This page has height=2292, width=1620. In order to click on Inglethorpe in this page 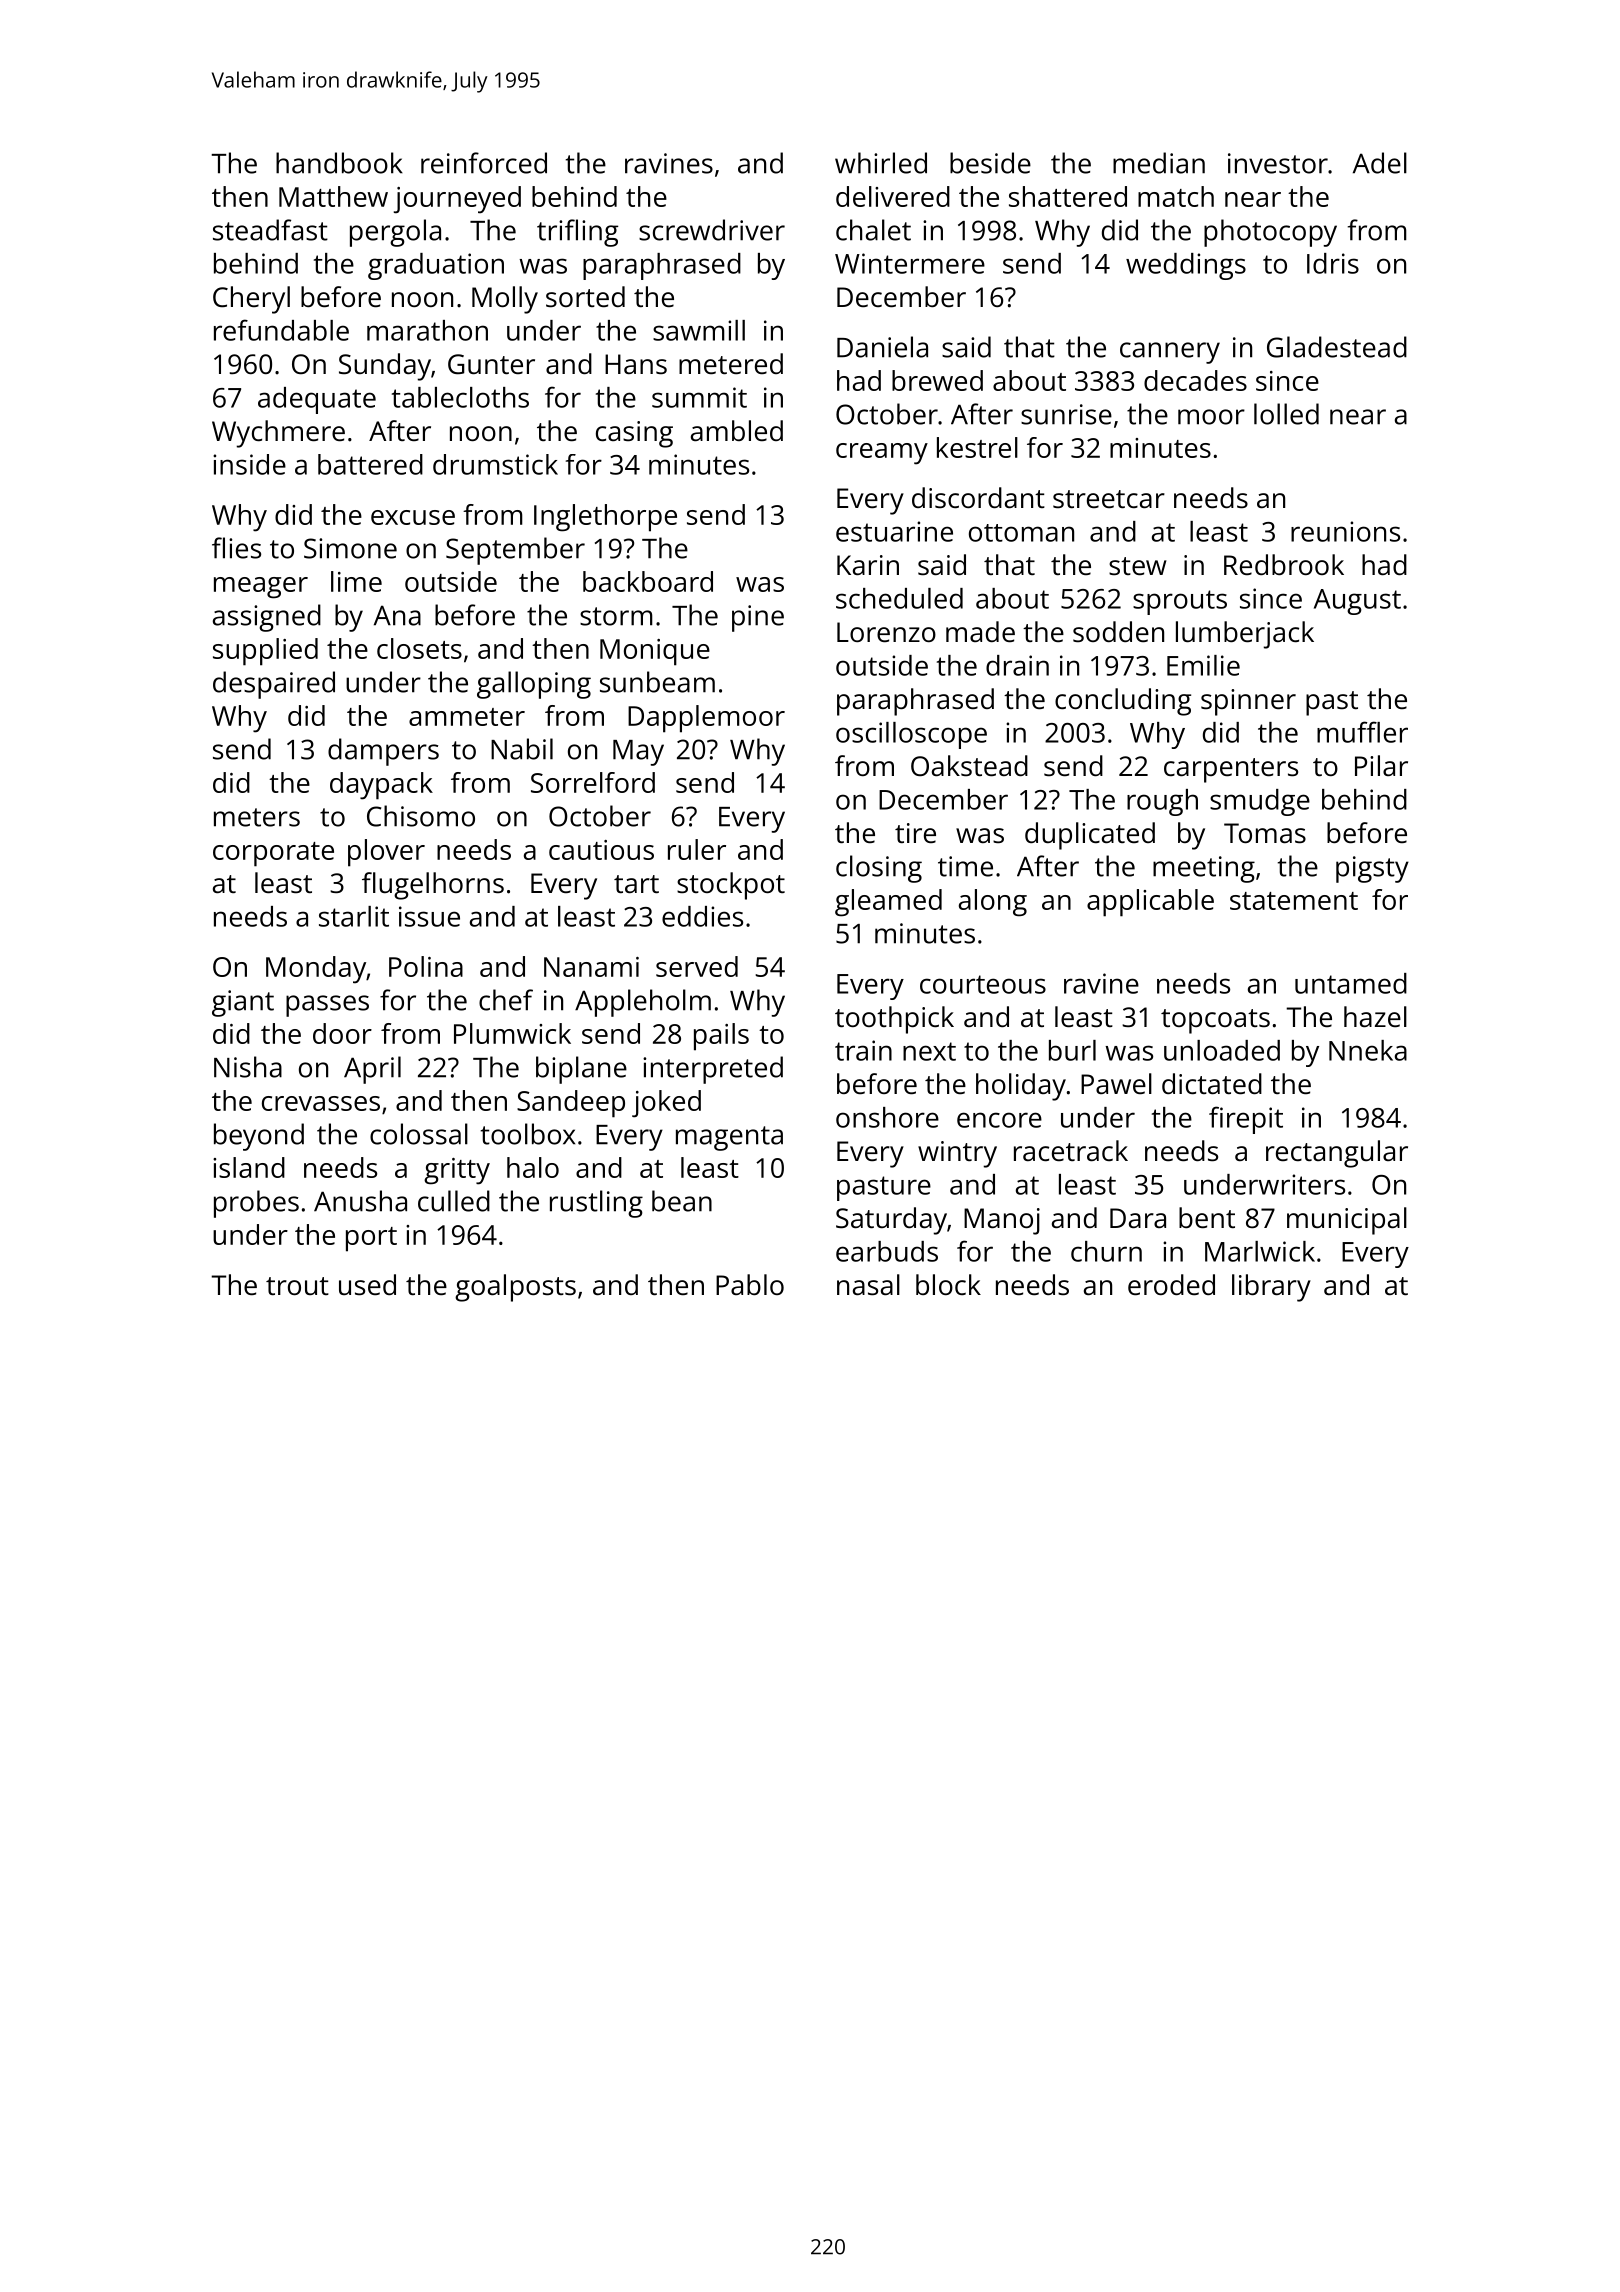, I will do `click(605, 518)`.
